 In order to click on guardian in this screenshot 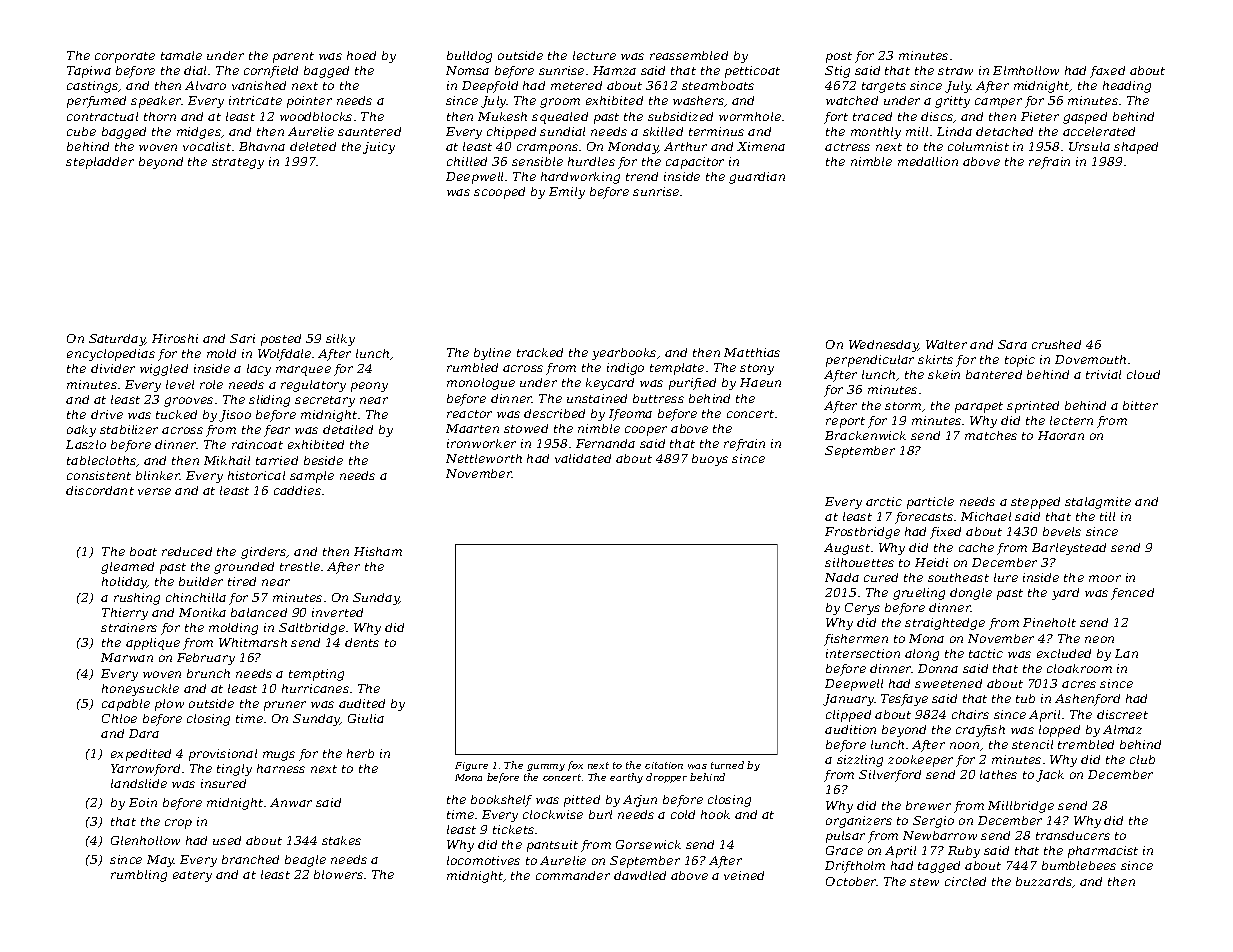, I will do `click(757, 178)`.
